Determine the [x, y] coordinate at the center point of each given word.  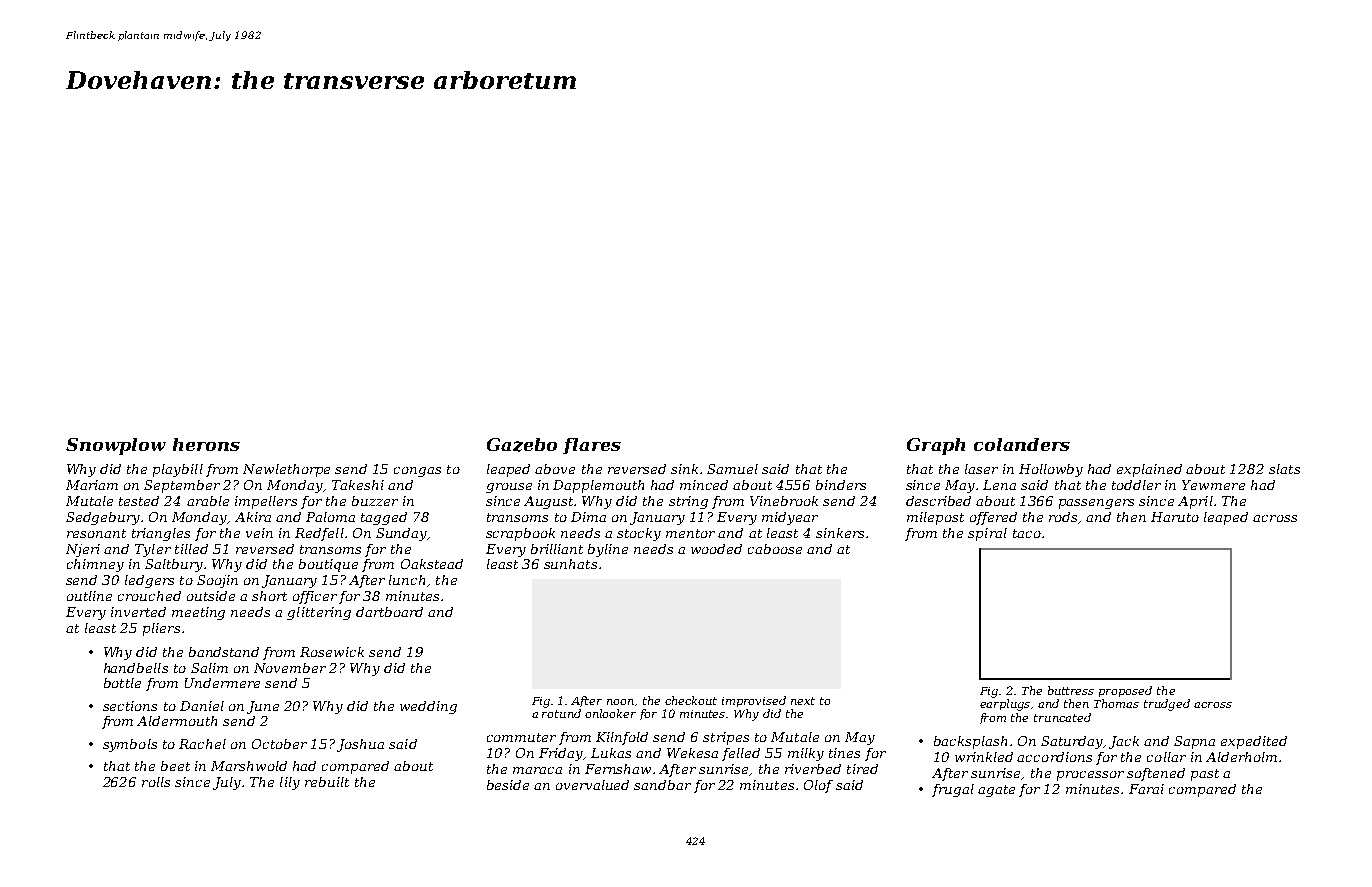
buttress [1071, 690]
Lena [999, 485]
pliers [161, 629]
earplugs [1005, 705]
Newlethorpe [286, 470]
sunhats [570, 564]
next [803, 701]
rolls [156, 782]
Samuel [732, 469]
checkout [691, 700]
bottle [122, 683]
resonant [96, 533]
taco [1027, 533]
